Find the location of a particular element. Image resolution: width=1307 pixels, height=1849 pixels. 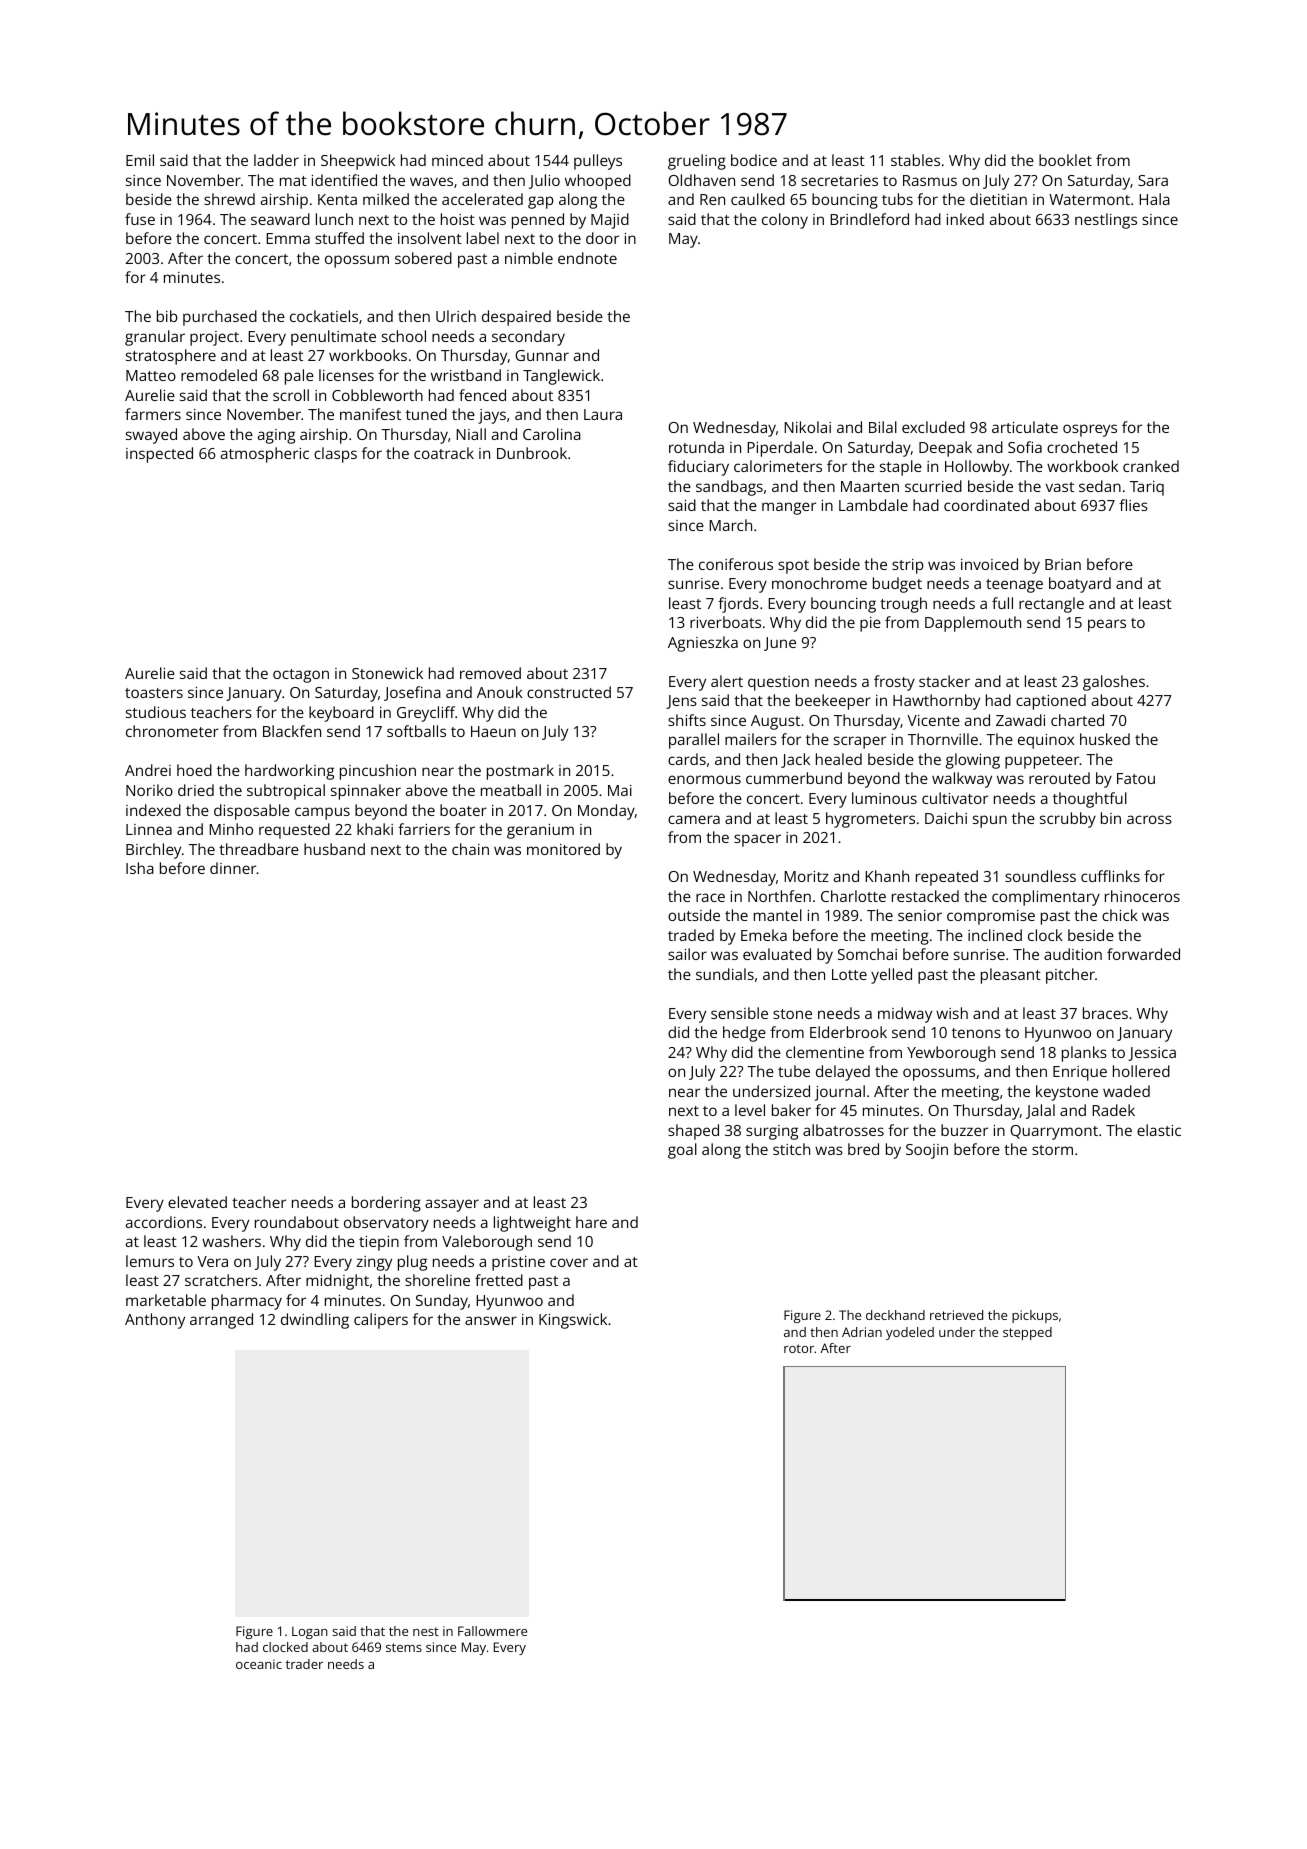

trader is located at coordinates (304, 1664).
